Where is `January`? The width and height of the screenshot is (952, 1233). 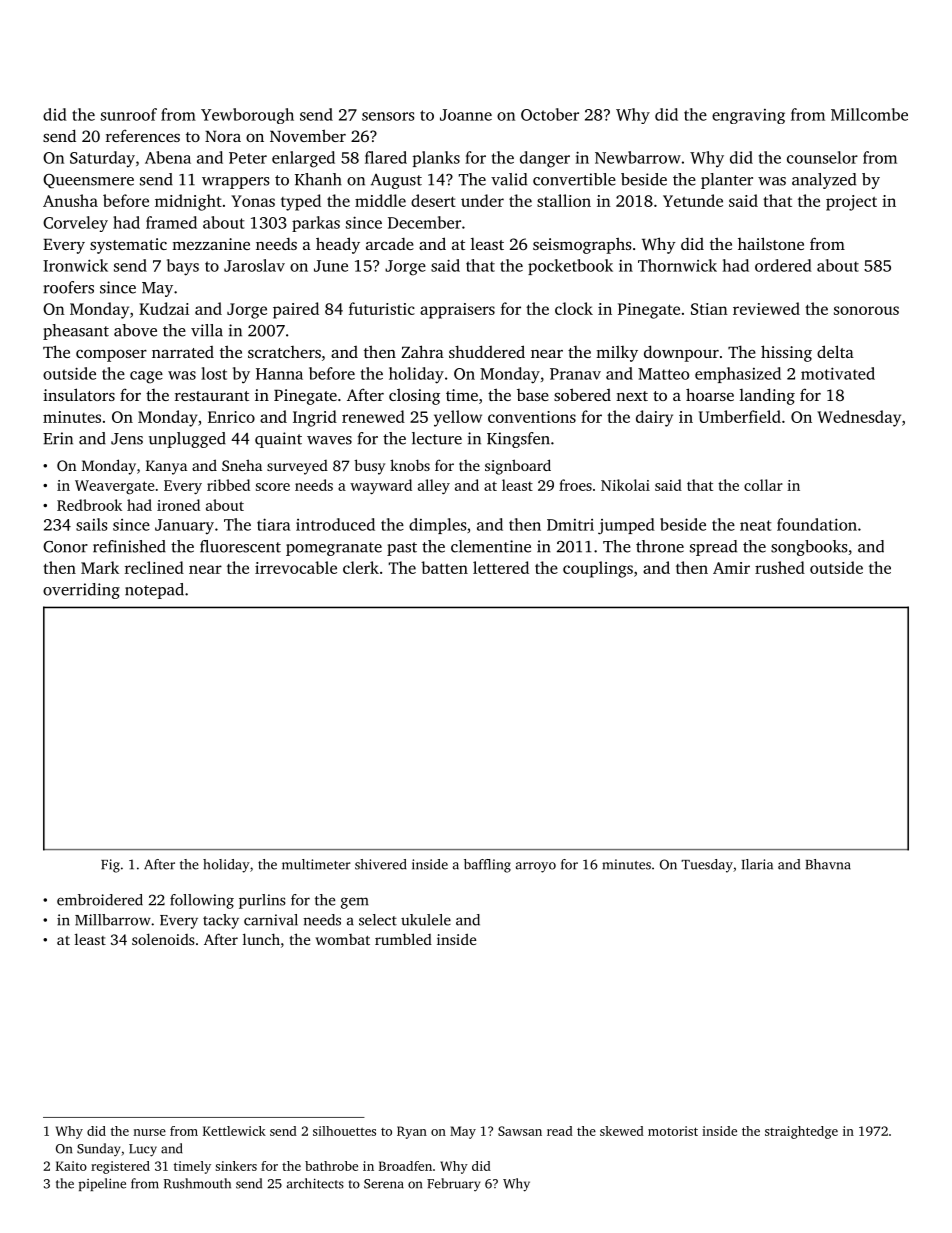
January is located at coordinates (184, 526).
